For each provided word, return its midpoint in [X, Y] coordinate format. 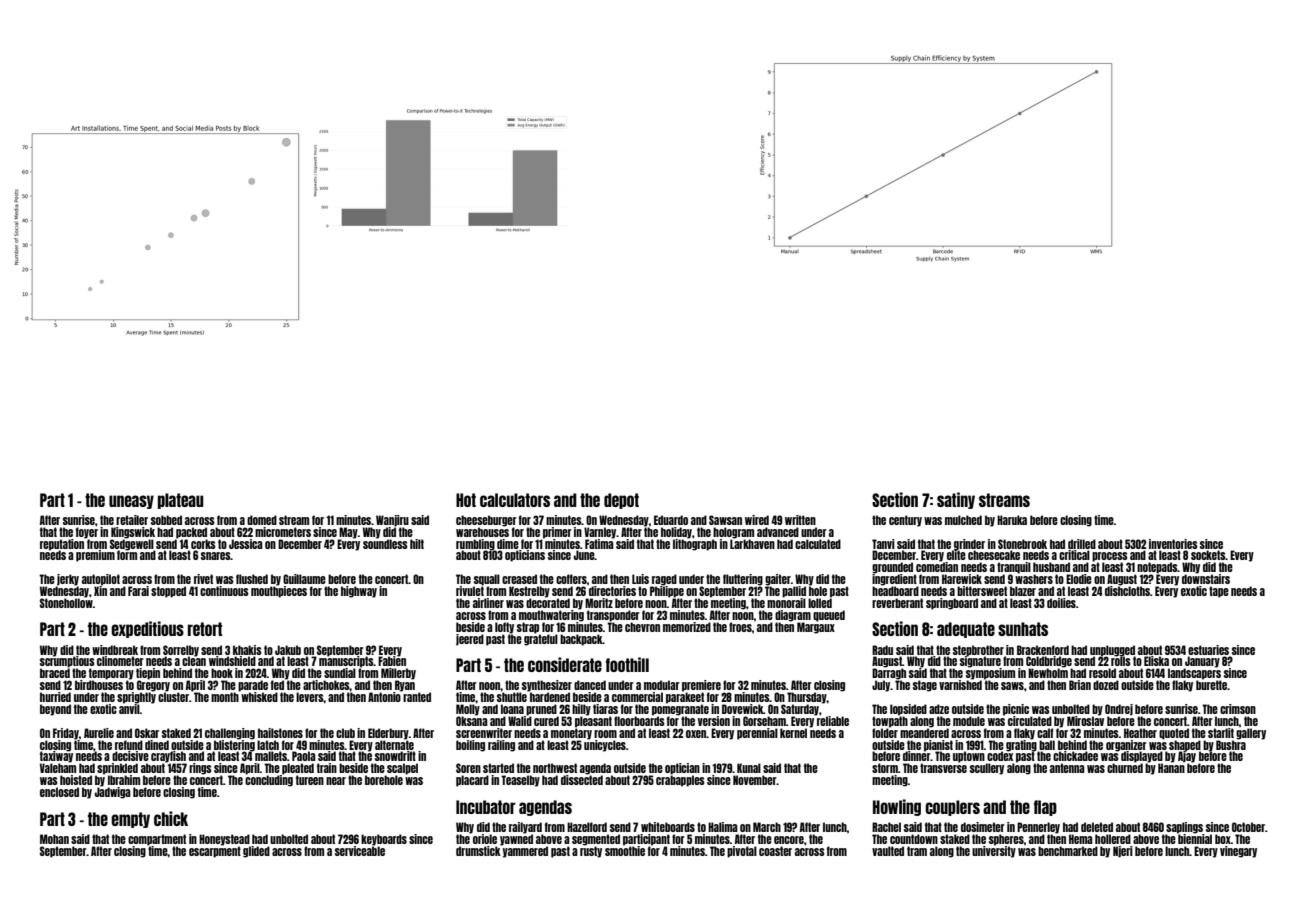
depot [621, 501]
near [336, 781]
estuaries [1208, 650]
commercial [637, 697]
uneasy [131, 502]
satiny [956, 500]
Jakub [288, 650]
